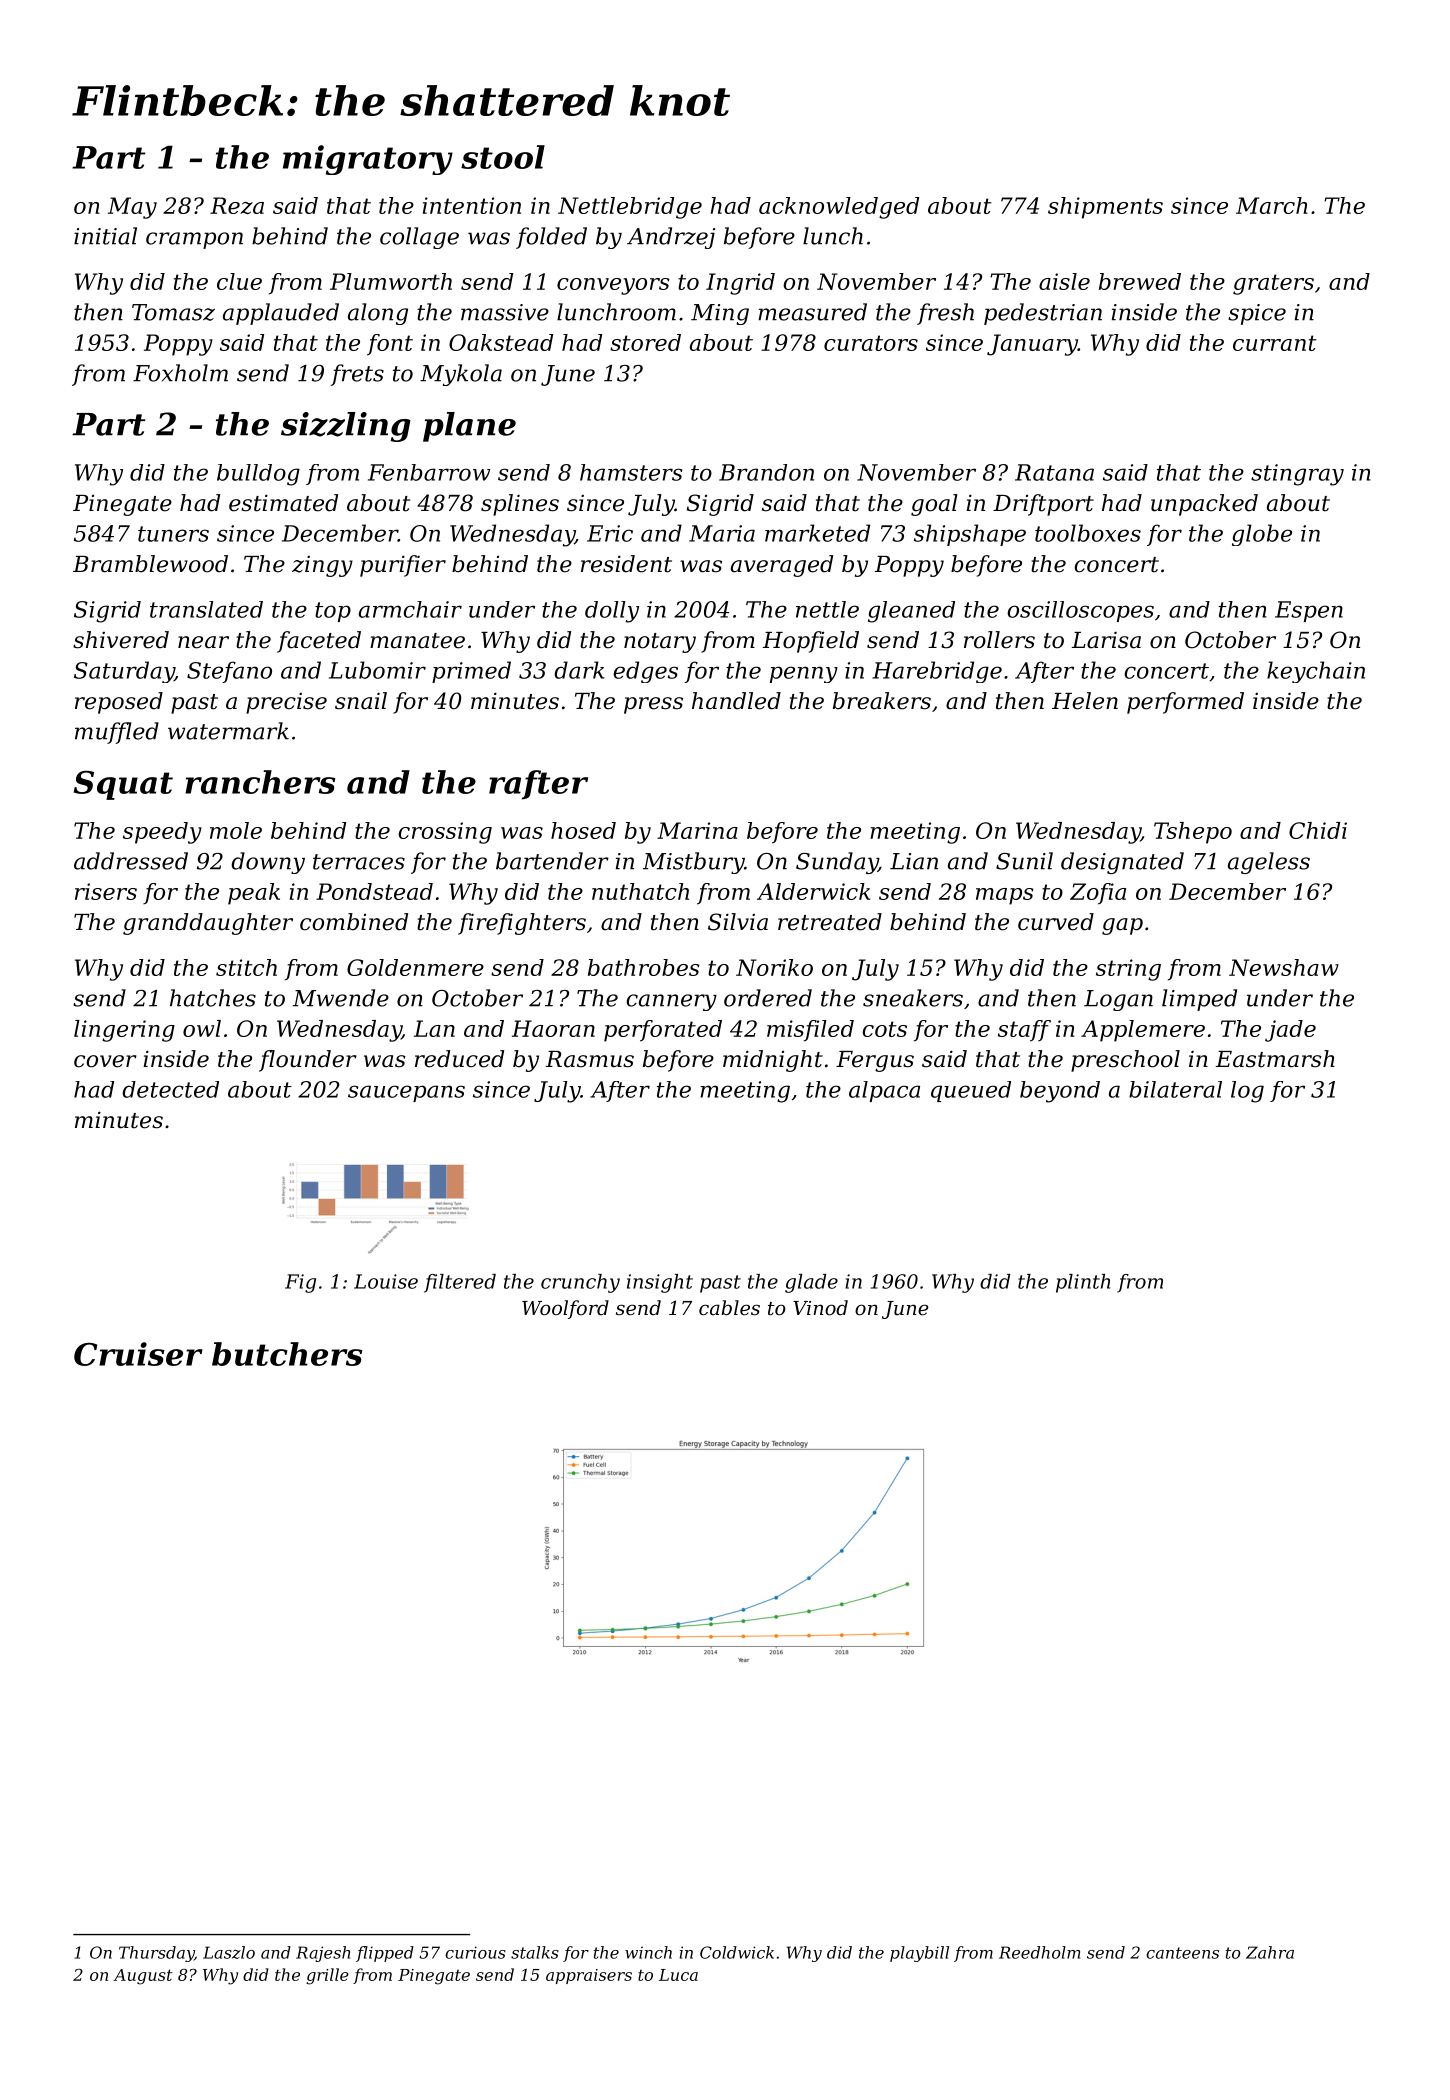 This image has height=2100, width=1450. Describe the element at coordinates (839, 208) in the image. I see `acknowledged` at that location.
